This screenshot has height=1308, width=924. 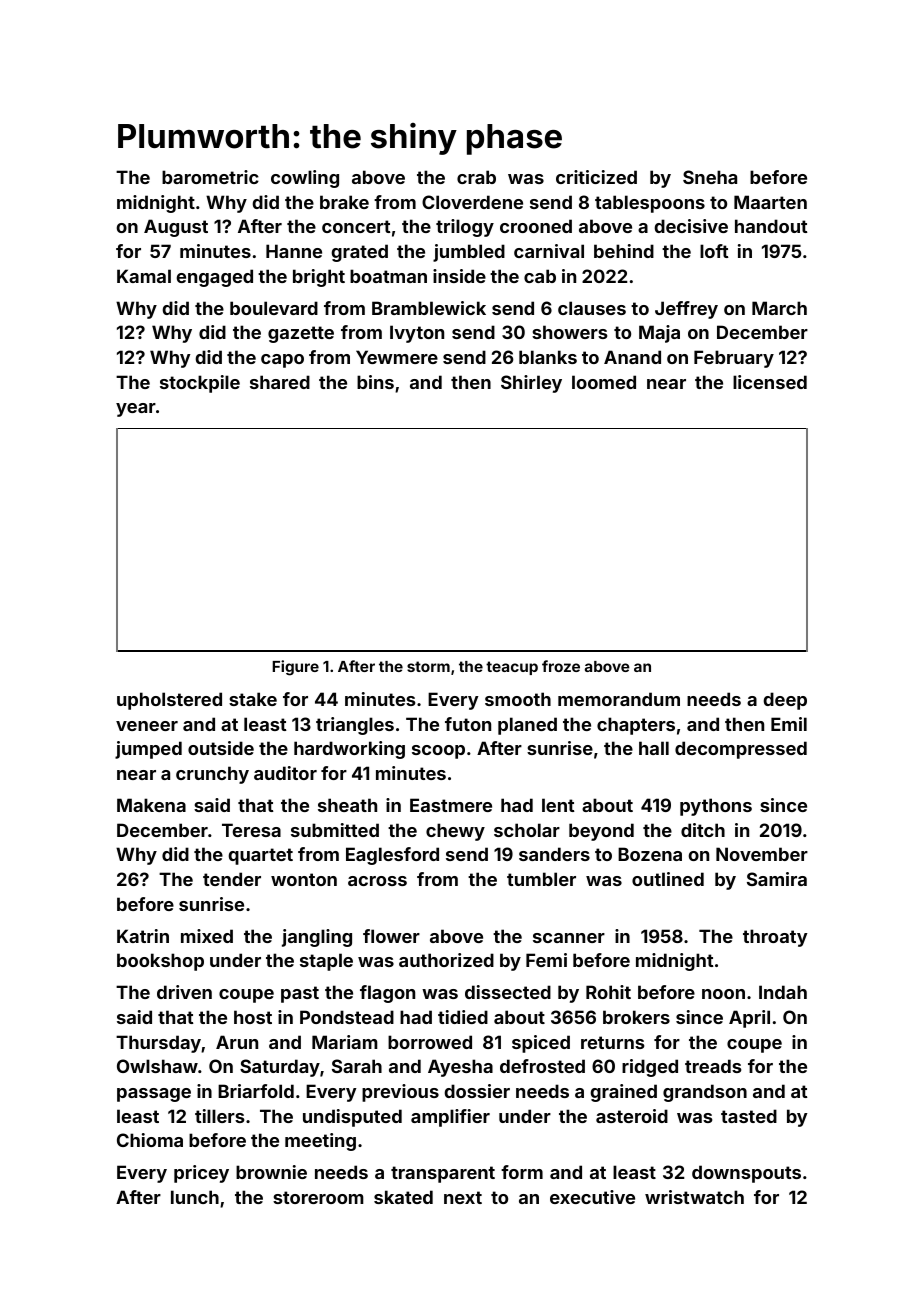 What do you see at coordinates (157, 1066) in the screenshot?
I see `Owlshaw` at bounding box center [157, 1066].
